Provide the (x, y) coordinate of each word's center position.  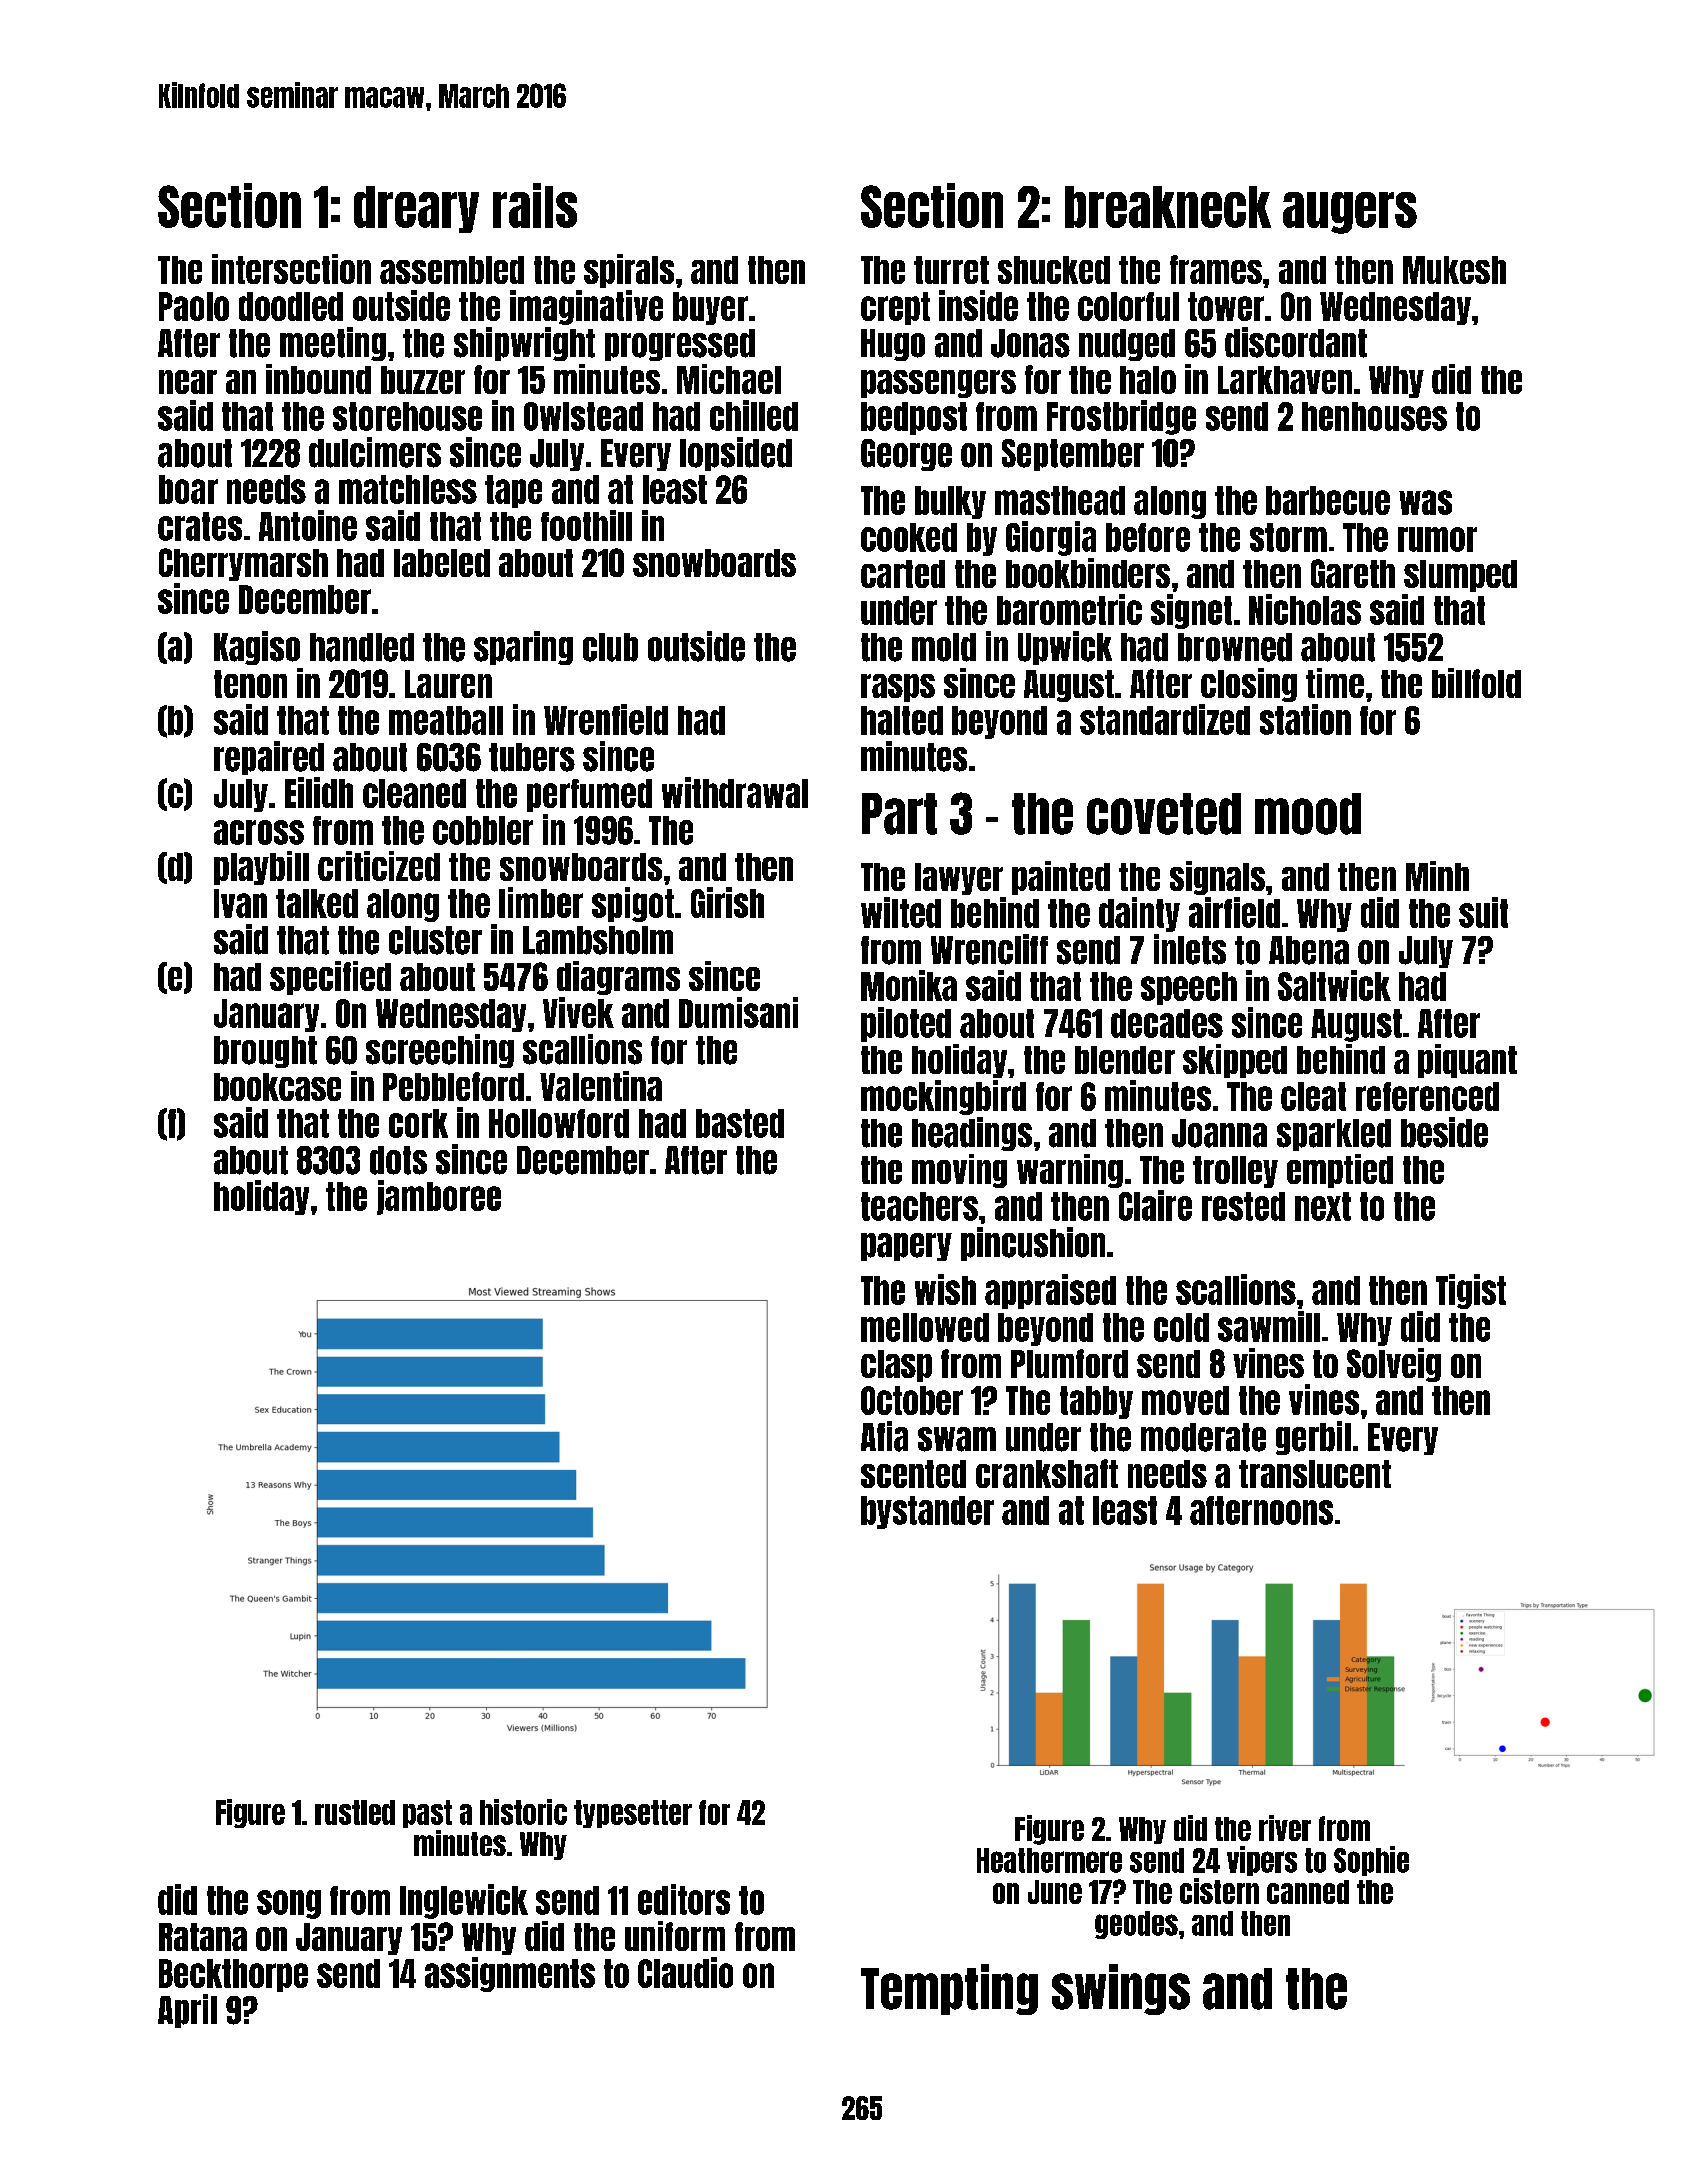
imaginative (586, 307)
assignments (510, 1974)
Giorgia (1051, 538)
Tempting (949, 1989)
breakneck (1168, 207)
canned (1308, 1892)
